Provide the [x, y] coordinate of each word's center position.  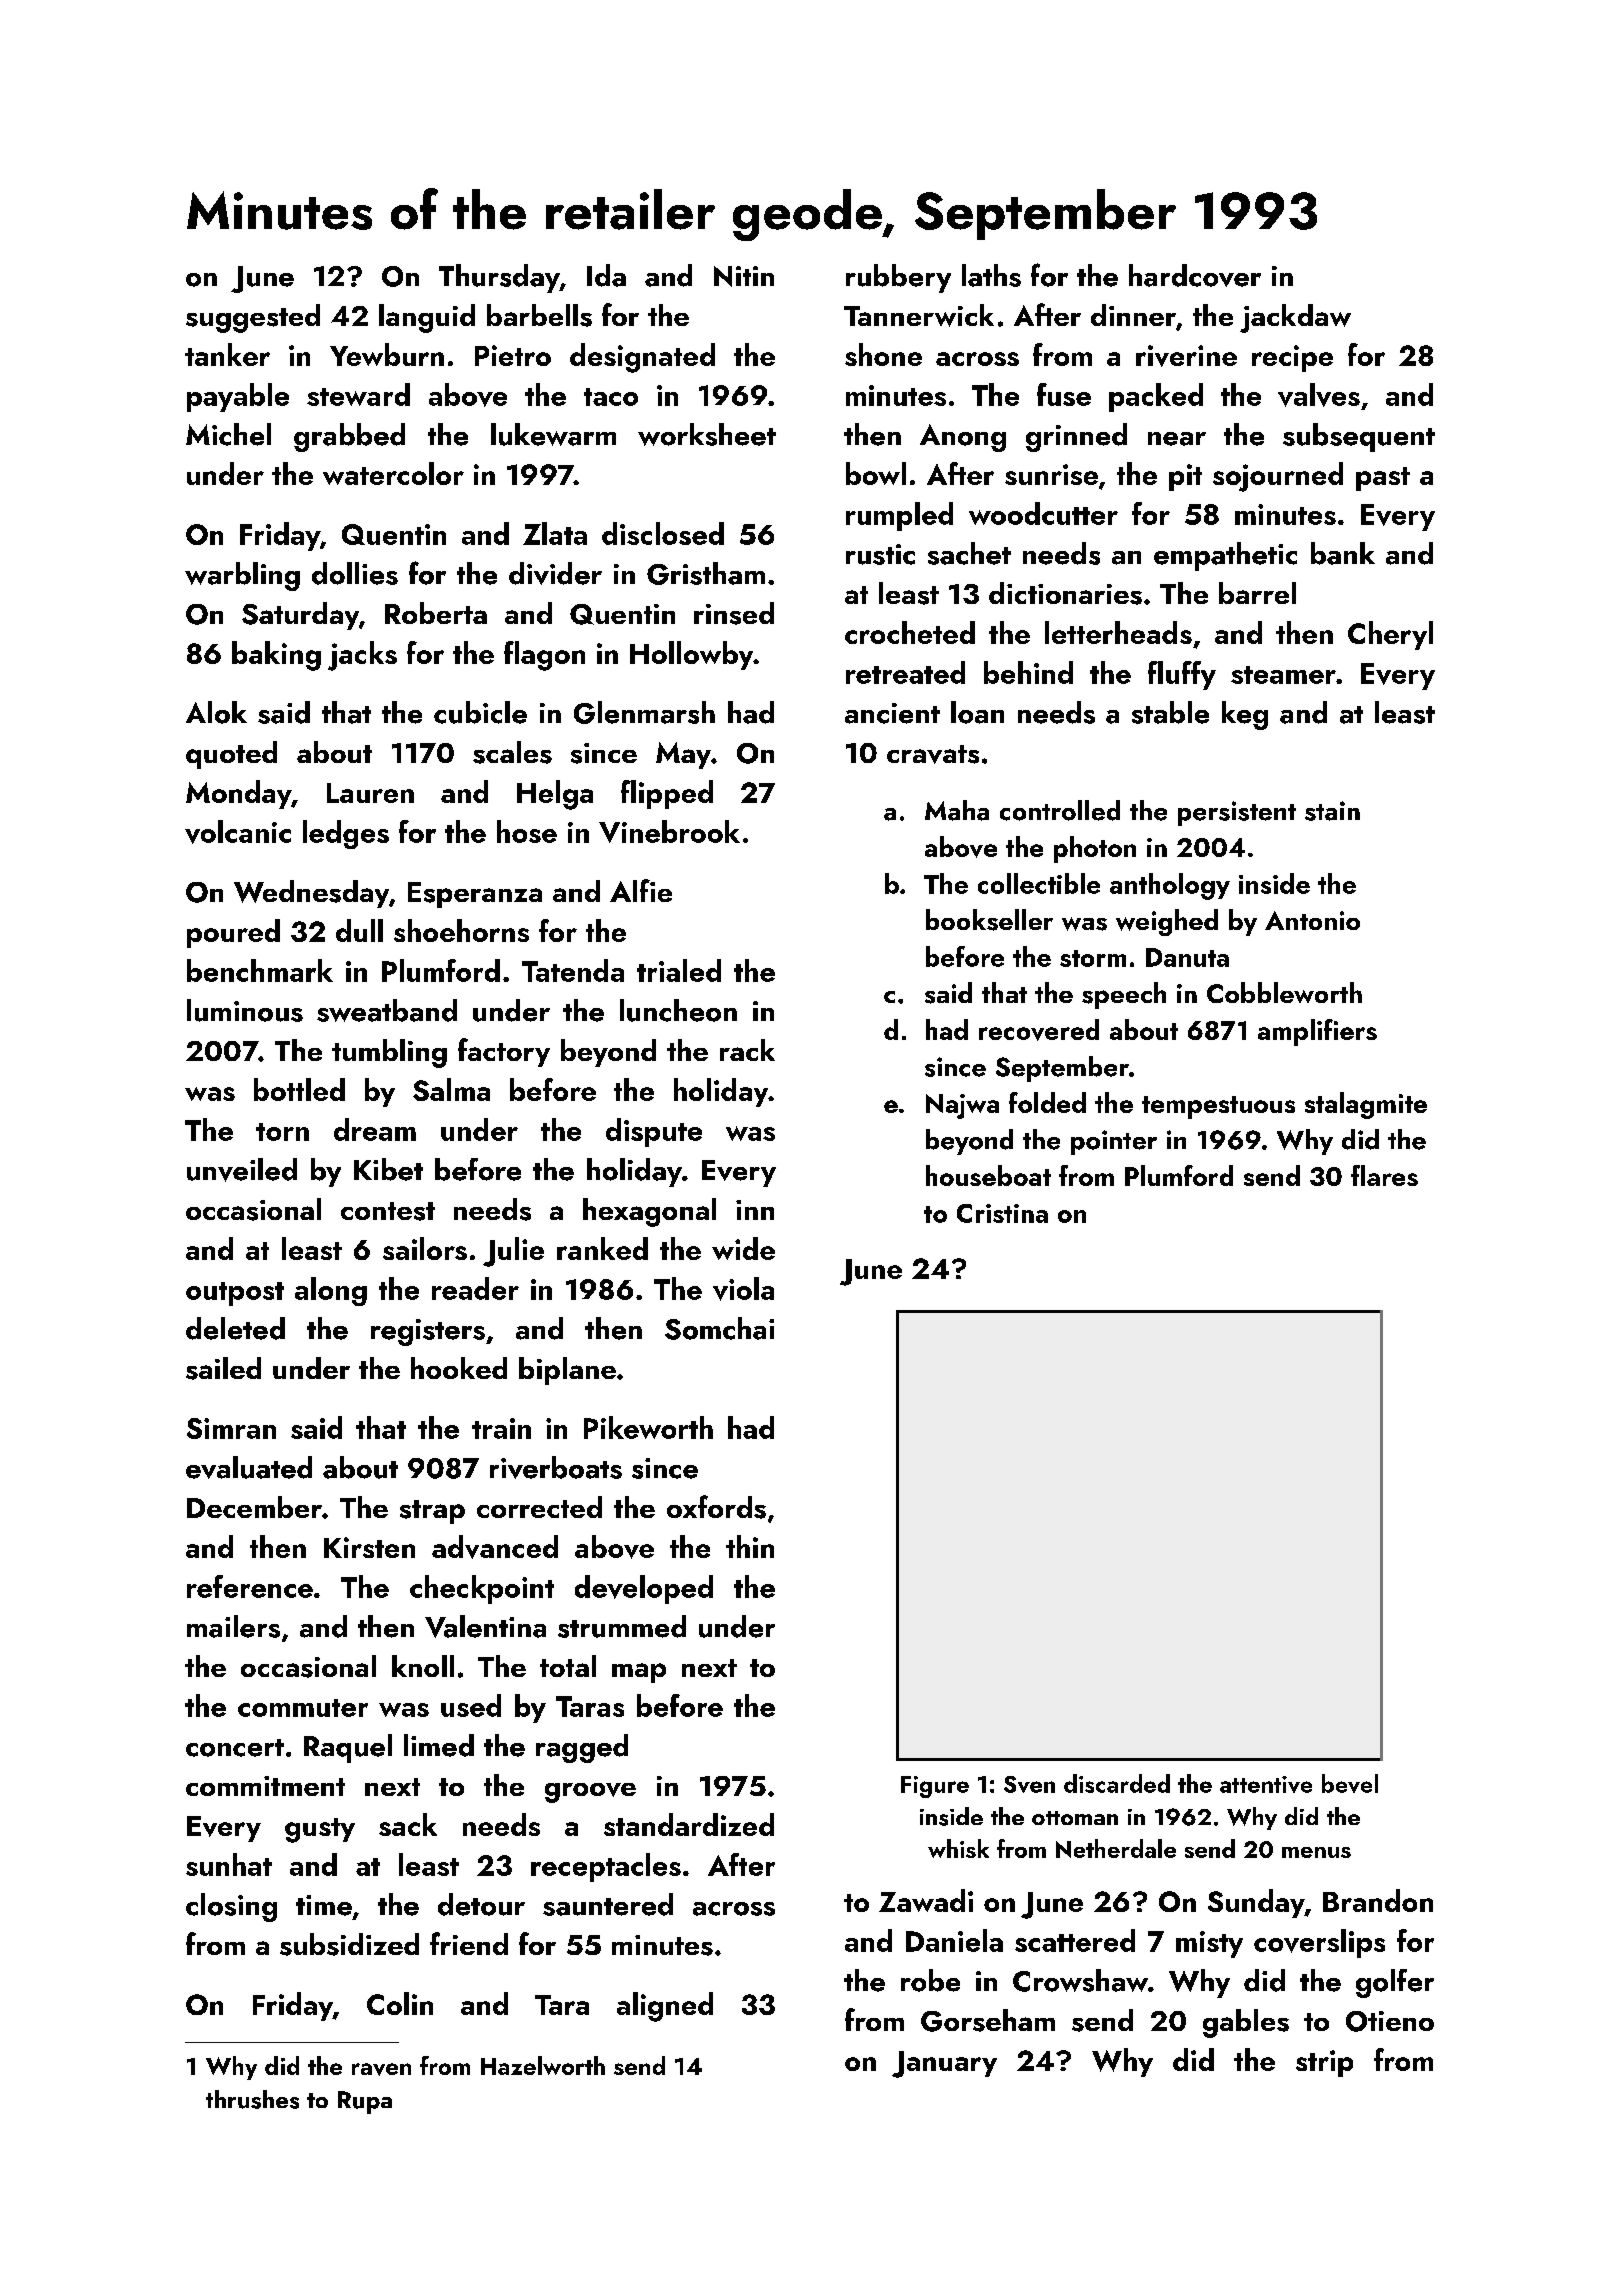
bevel [1350, 1783]
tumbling [389, 1053]
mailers [233, 1626]
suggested [253, 318]
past [1383, 479]
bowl [876, 473]
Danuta [1187, 957]
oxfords [716, 1507]
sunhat [229, 1864]
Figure [935, 1787]
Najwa [962, 1106]
